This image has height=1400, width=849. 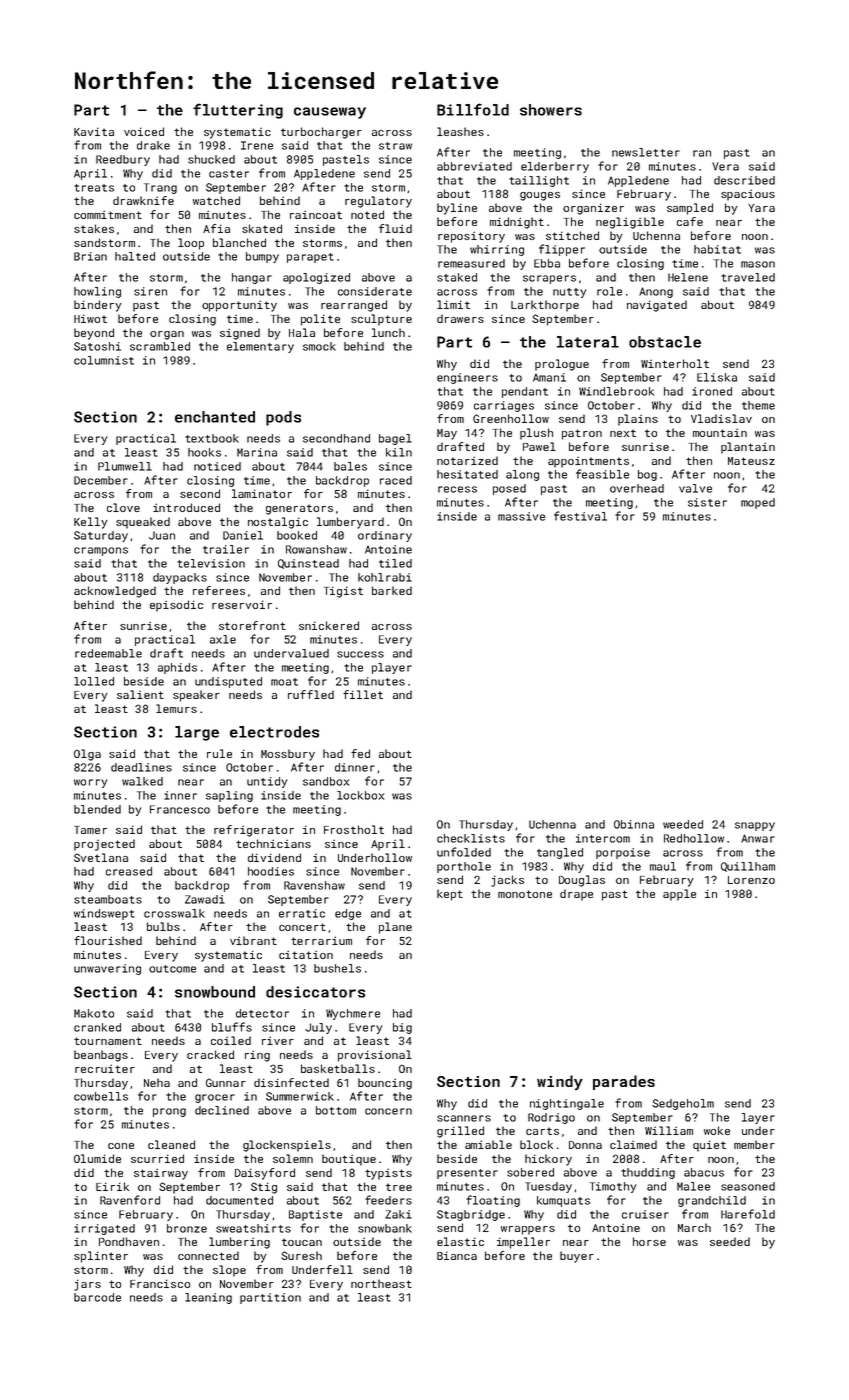 What do you see at coordinates (144, 131) in the image?
I see `voiced` at bounding box center [144, 131].
